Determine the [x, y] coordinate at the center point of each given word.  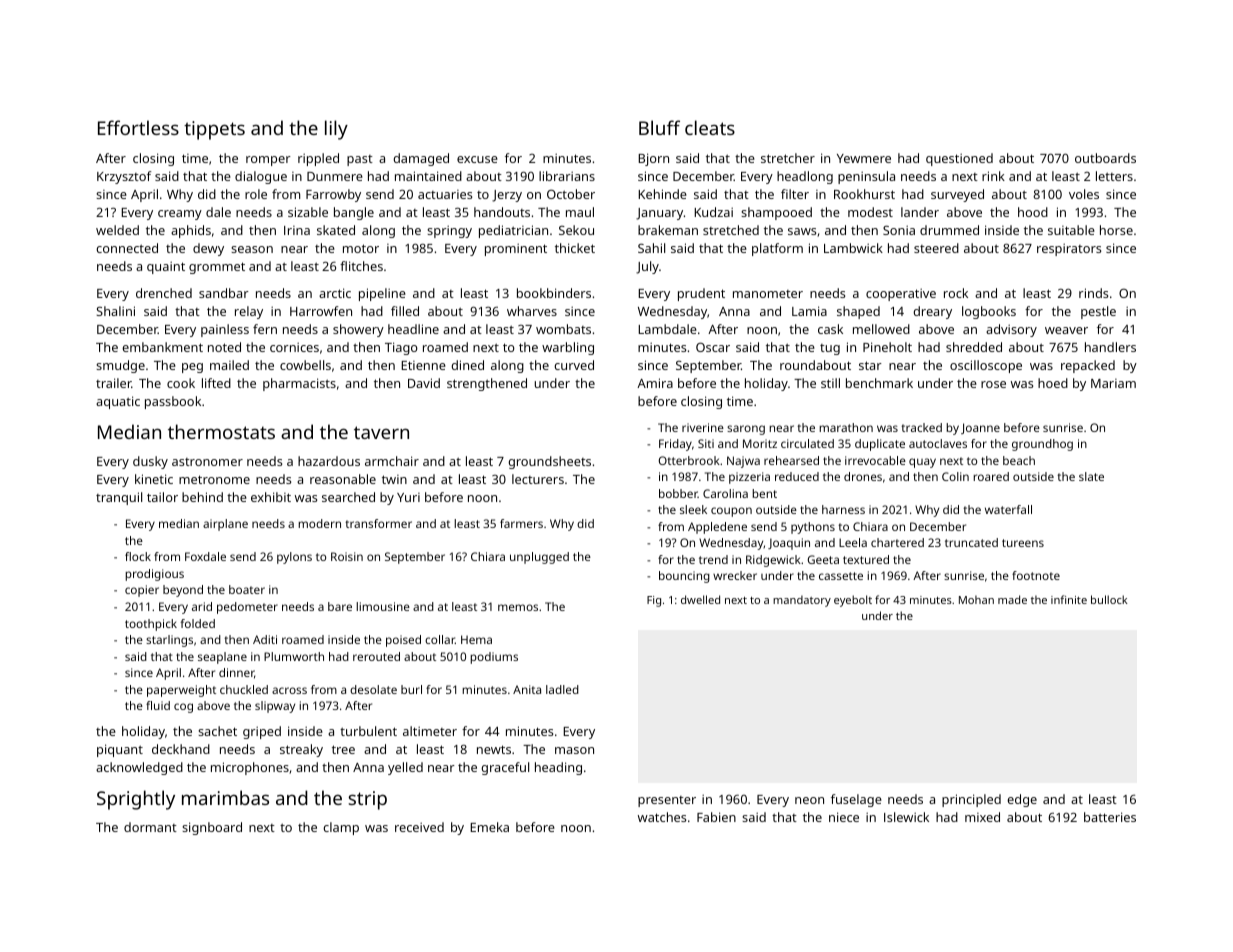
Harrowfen [321, 311]
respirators [1069, 249]
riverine [703, 427]
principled [971, 800]
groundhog [1042, 445]
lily [336, 130]
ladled [562, 689]
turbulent [368, 731]
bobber [678, 493]
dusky [150, 462]
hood [1033, 212]
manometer [768, 294]
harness [843, 509]
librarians [567, 176]
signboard [212, 828]
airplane [225, 525]
